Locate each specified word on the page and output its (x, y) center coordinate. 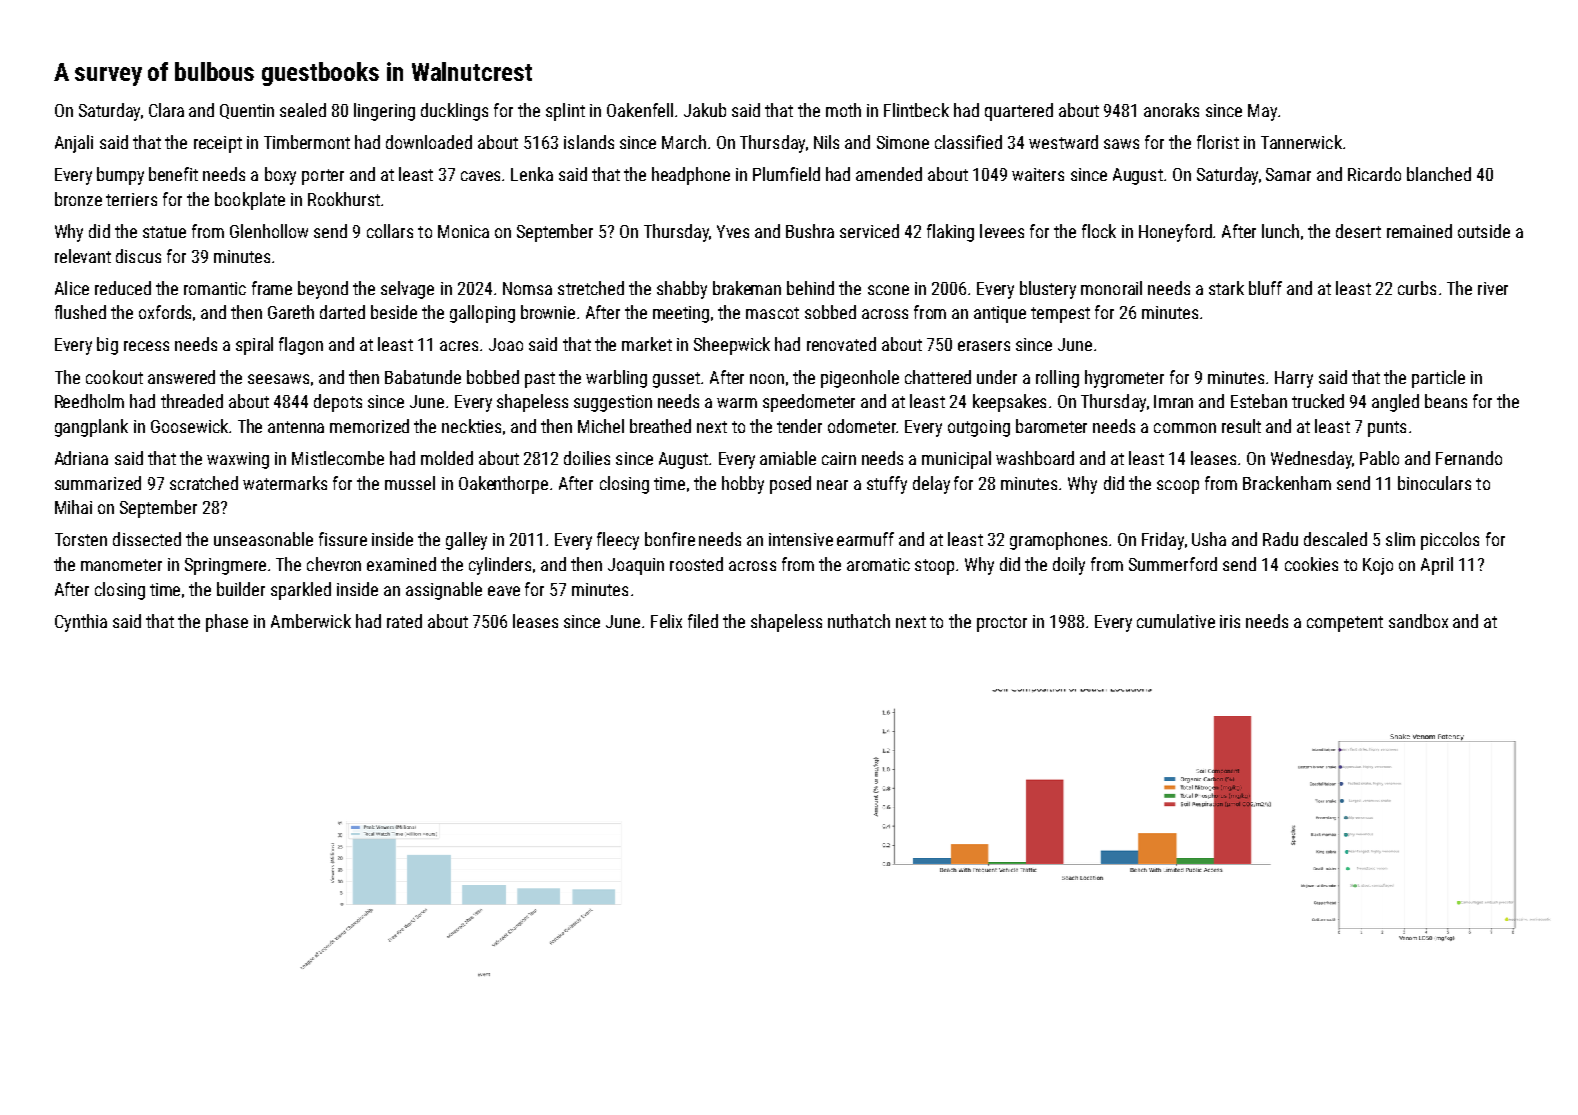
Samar (1288, 174)
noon (767, 379)
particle (1438, 379)
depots (338, 403)
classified (968, 142)
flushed (80, 312)
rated (404, 621)
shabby (682, 290)
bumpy (120, 176)
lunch (1280, 231)
